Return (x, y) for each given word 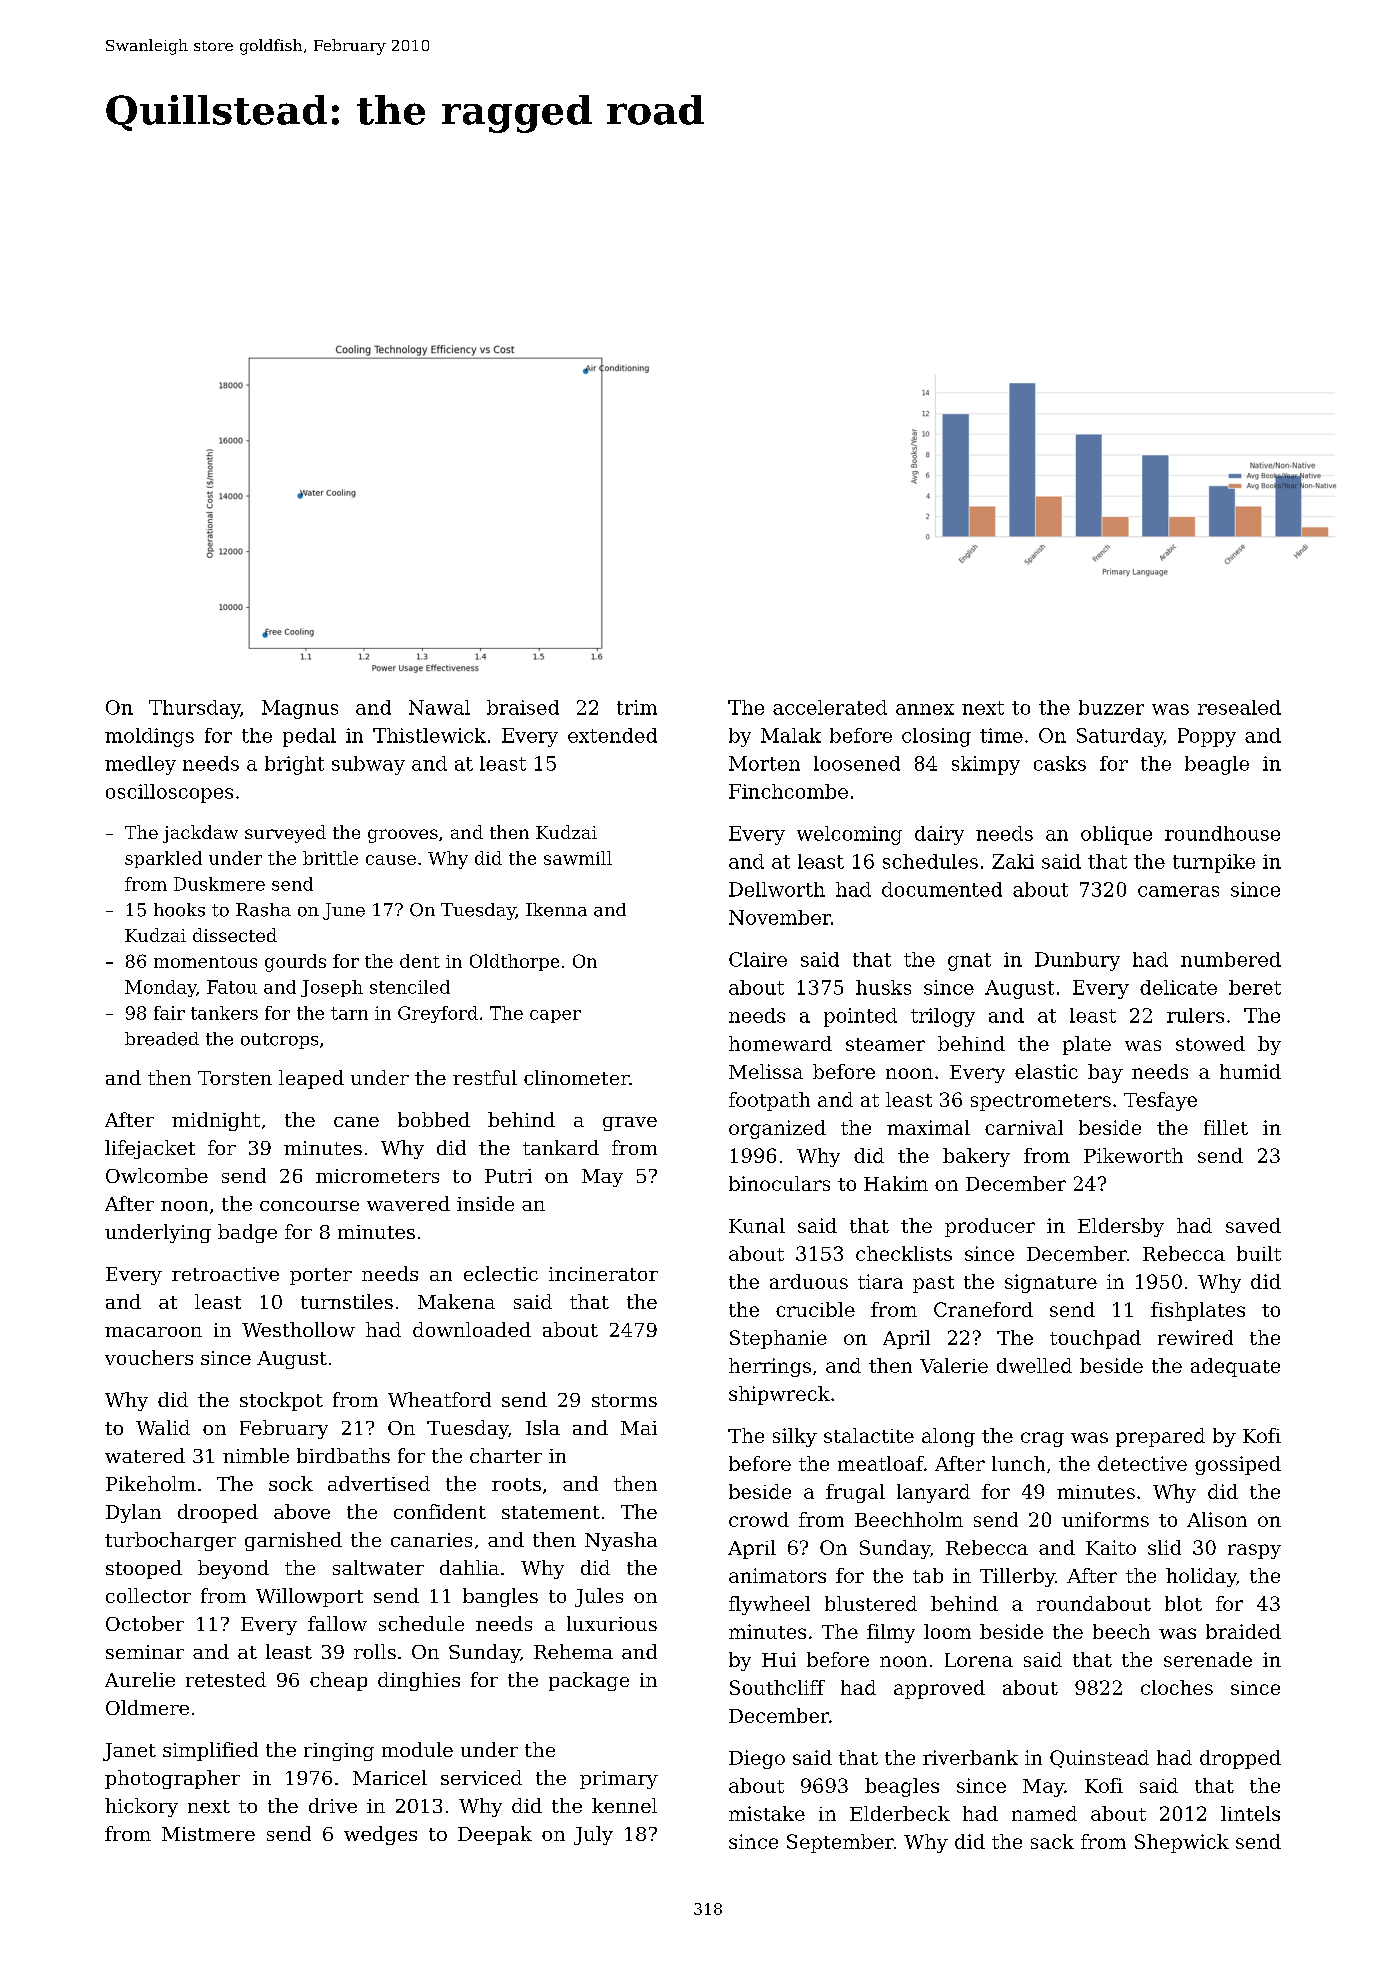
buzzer (1111, 707)
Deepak (495, 1835)
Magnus (300, 709)
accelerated (830, 707)
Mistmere (208, 1834)
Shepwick (1182, 1843)
